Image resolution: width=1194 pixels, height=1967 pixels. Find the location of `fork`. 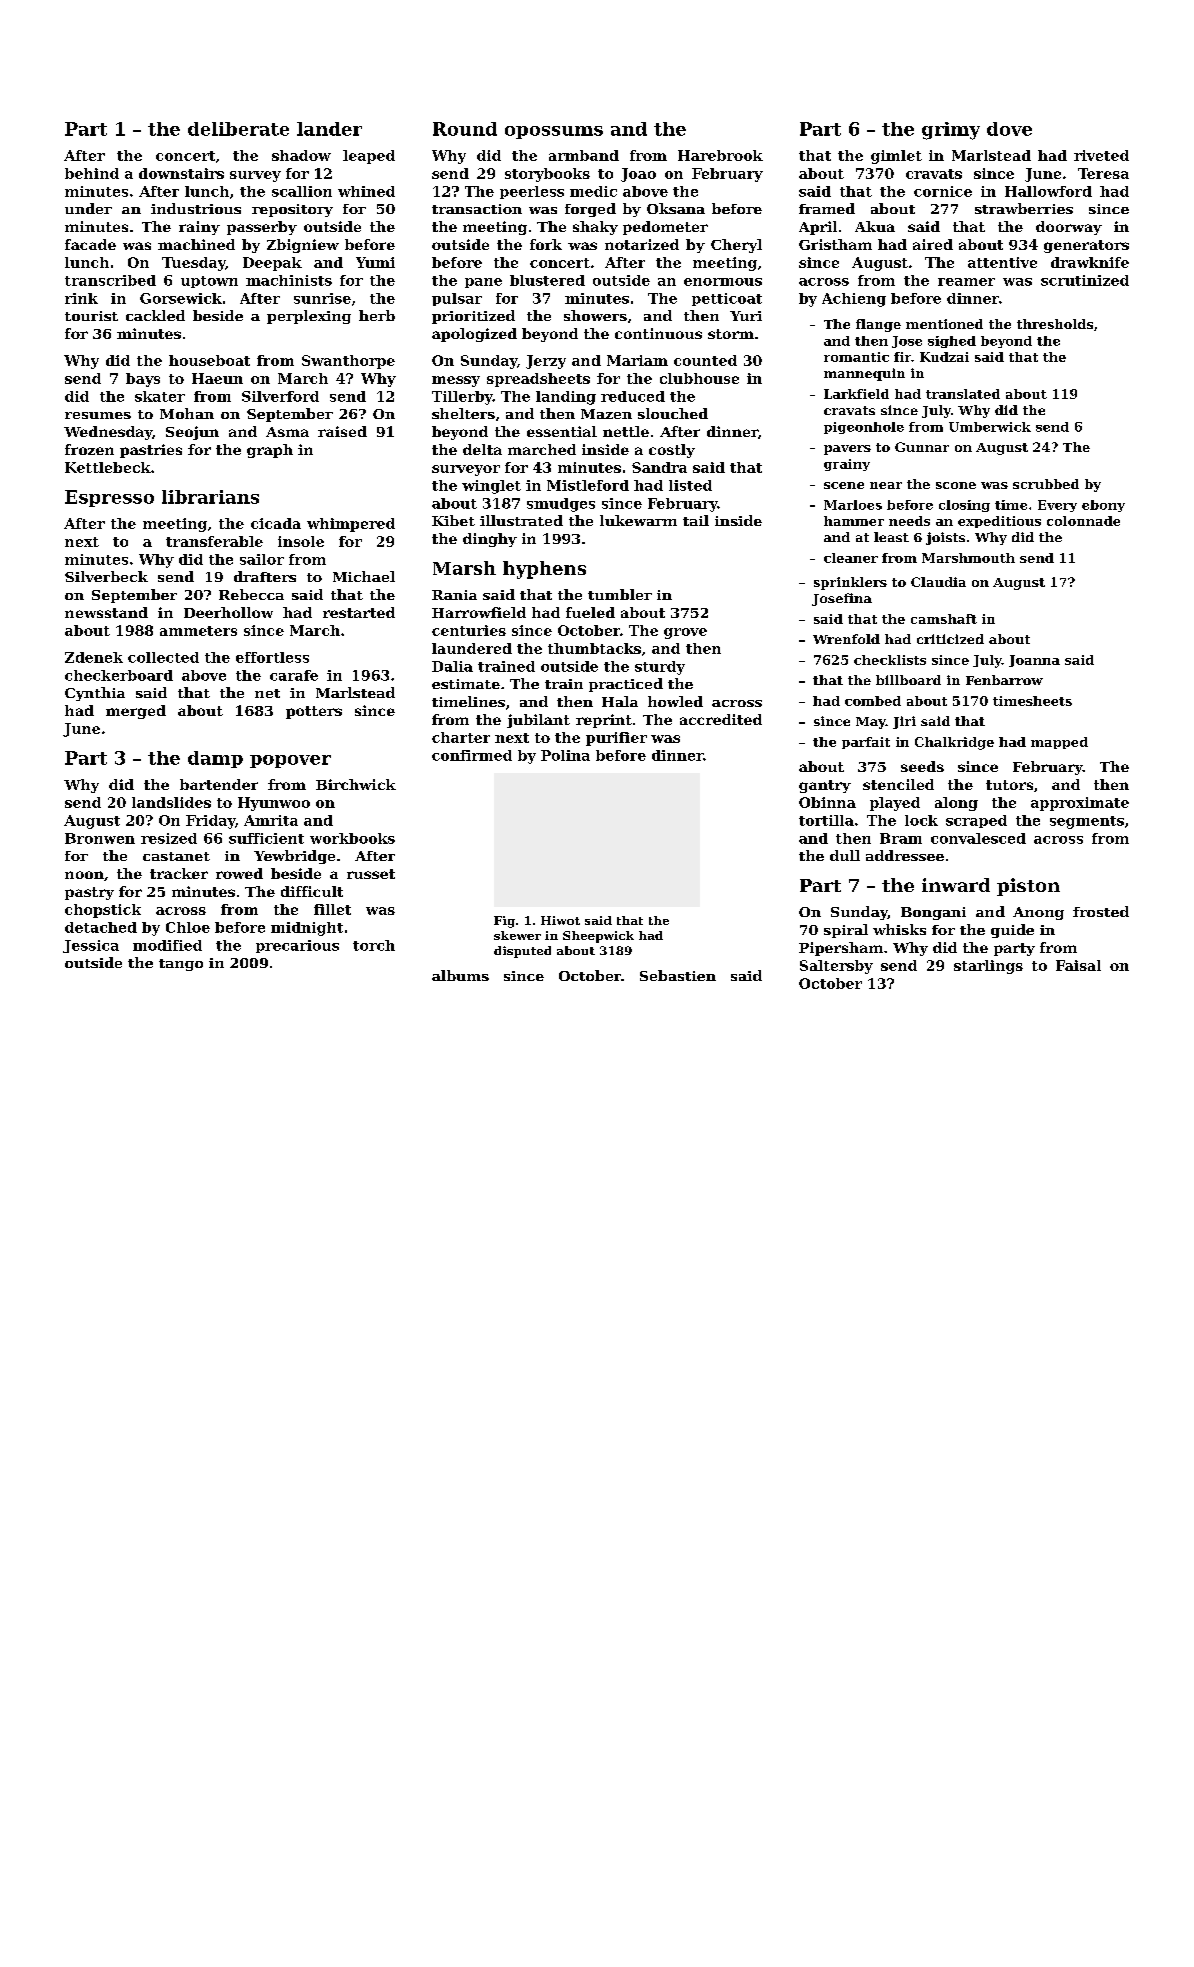

fork is located at coordinates (546, 244).
